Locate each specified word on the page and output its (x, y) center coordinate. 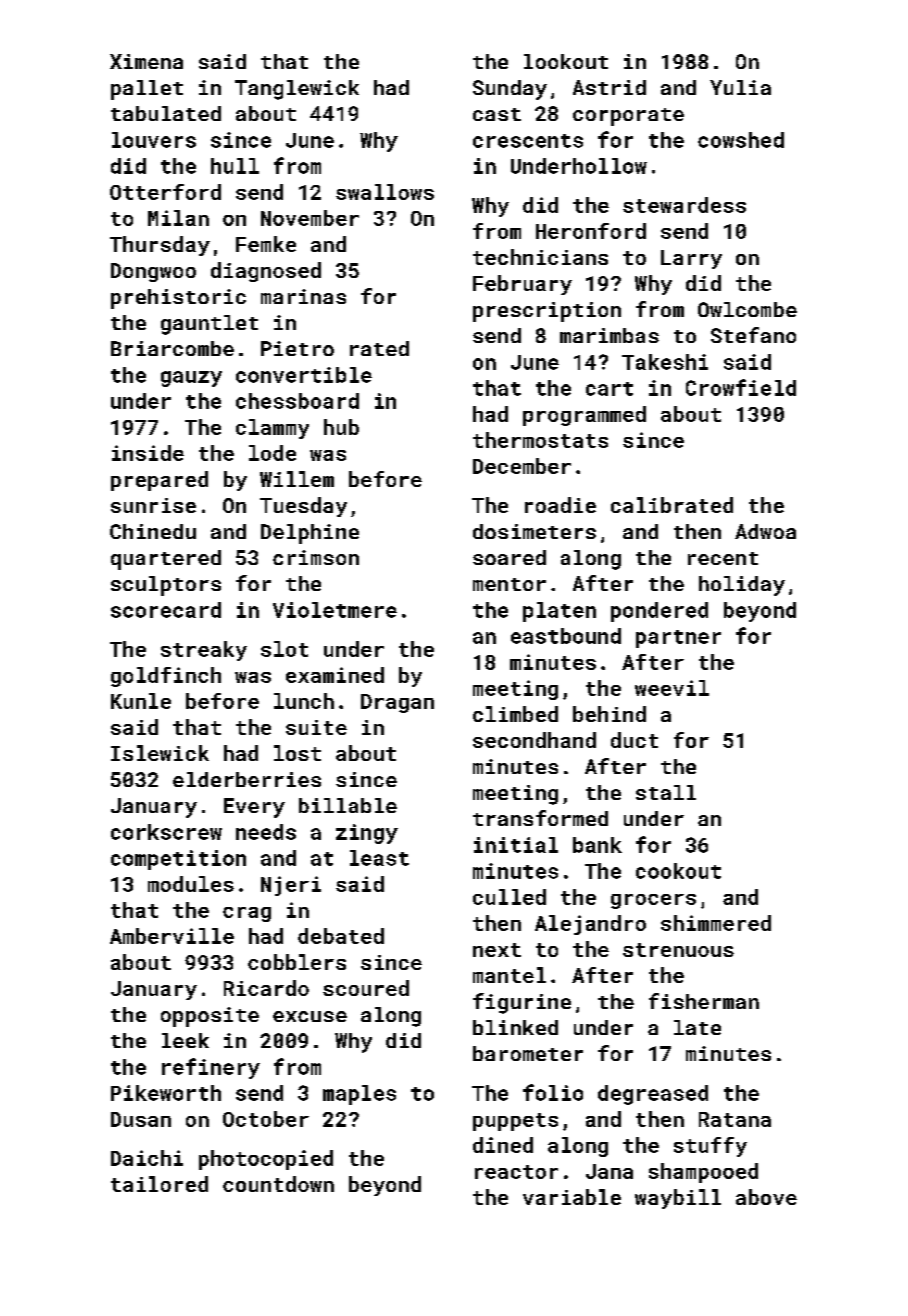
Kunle (141, 701)
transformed (540, 818)
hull (235, 166)
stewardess (684, 205)
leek (185, 1040)
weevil (672, 688)
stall (666, 792)
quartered (166, 560)
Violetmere (335, 610)
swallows (385, 192)
